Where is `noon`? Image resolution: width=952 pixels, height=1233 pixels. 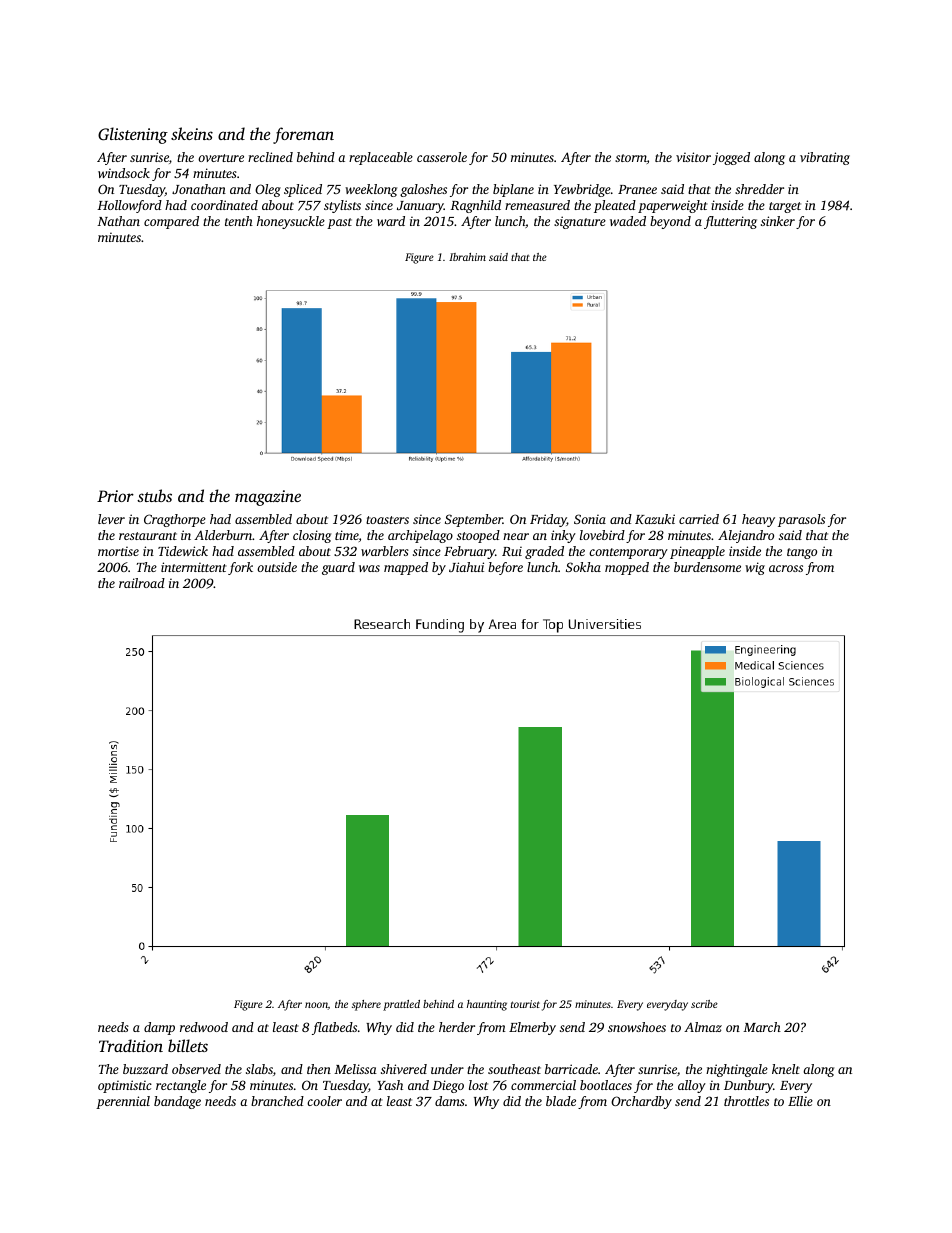 noon is located at coordinates (316, 1005).
